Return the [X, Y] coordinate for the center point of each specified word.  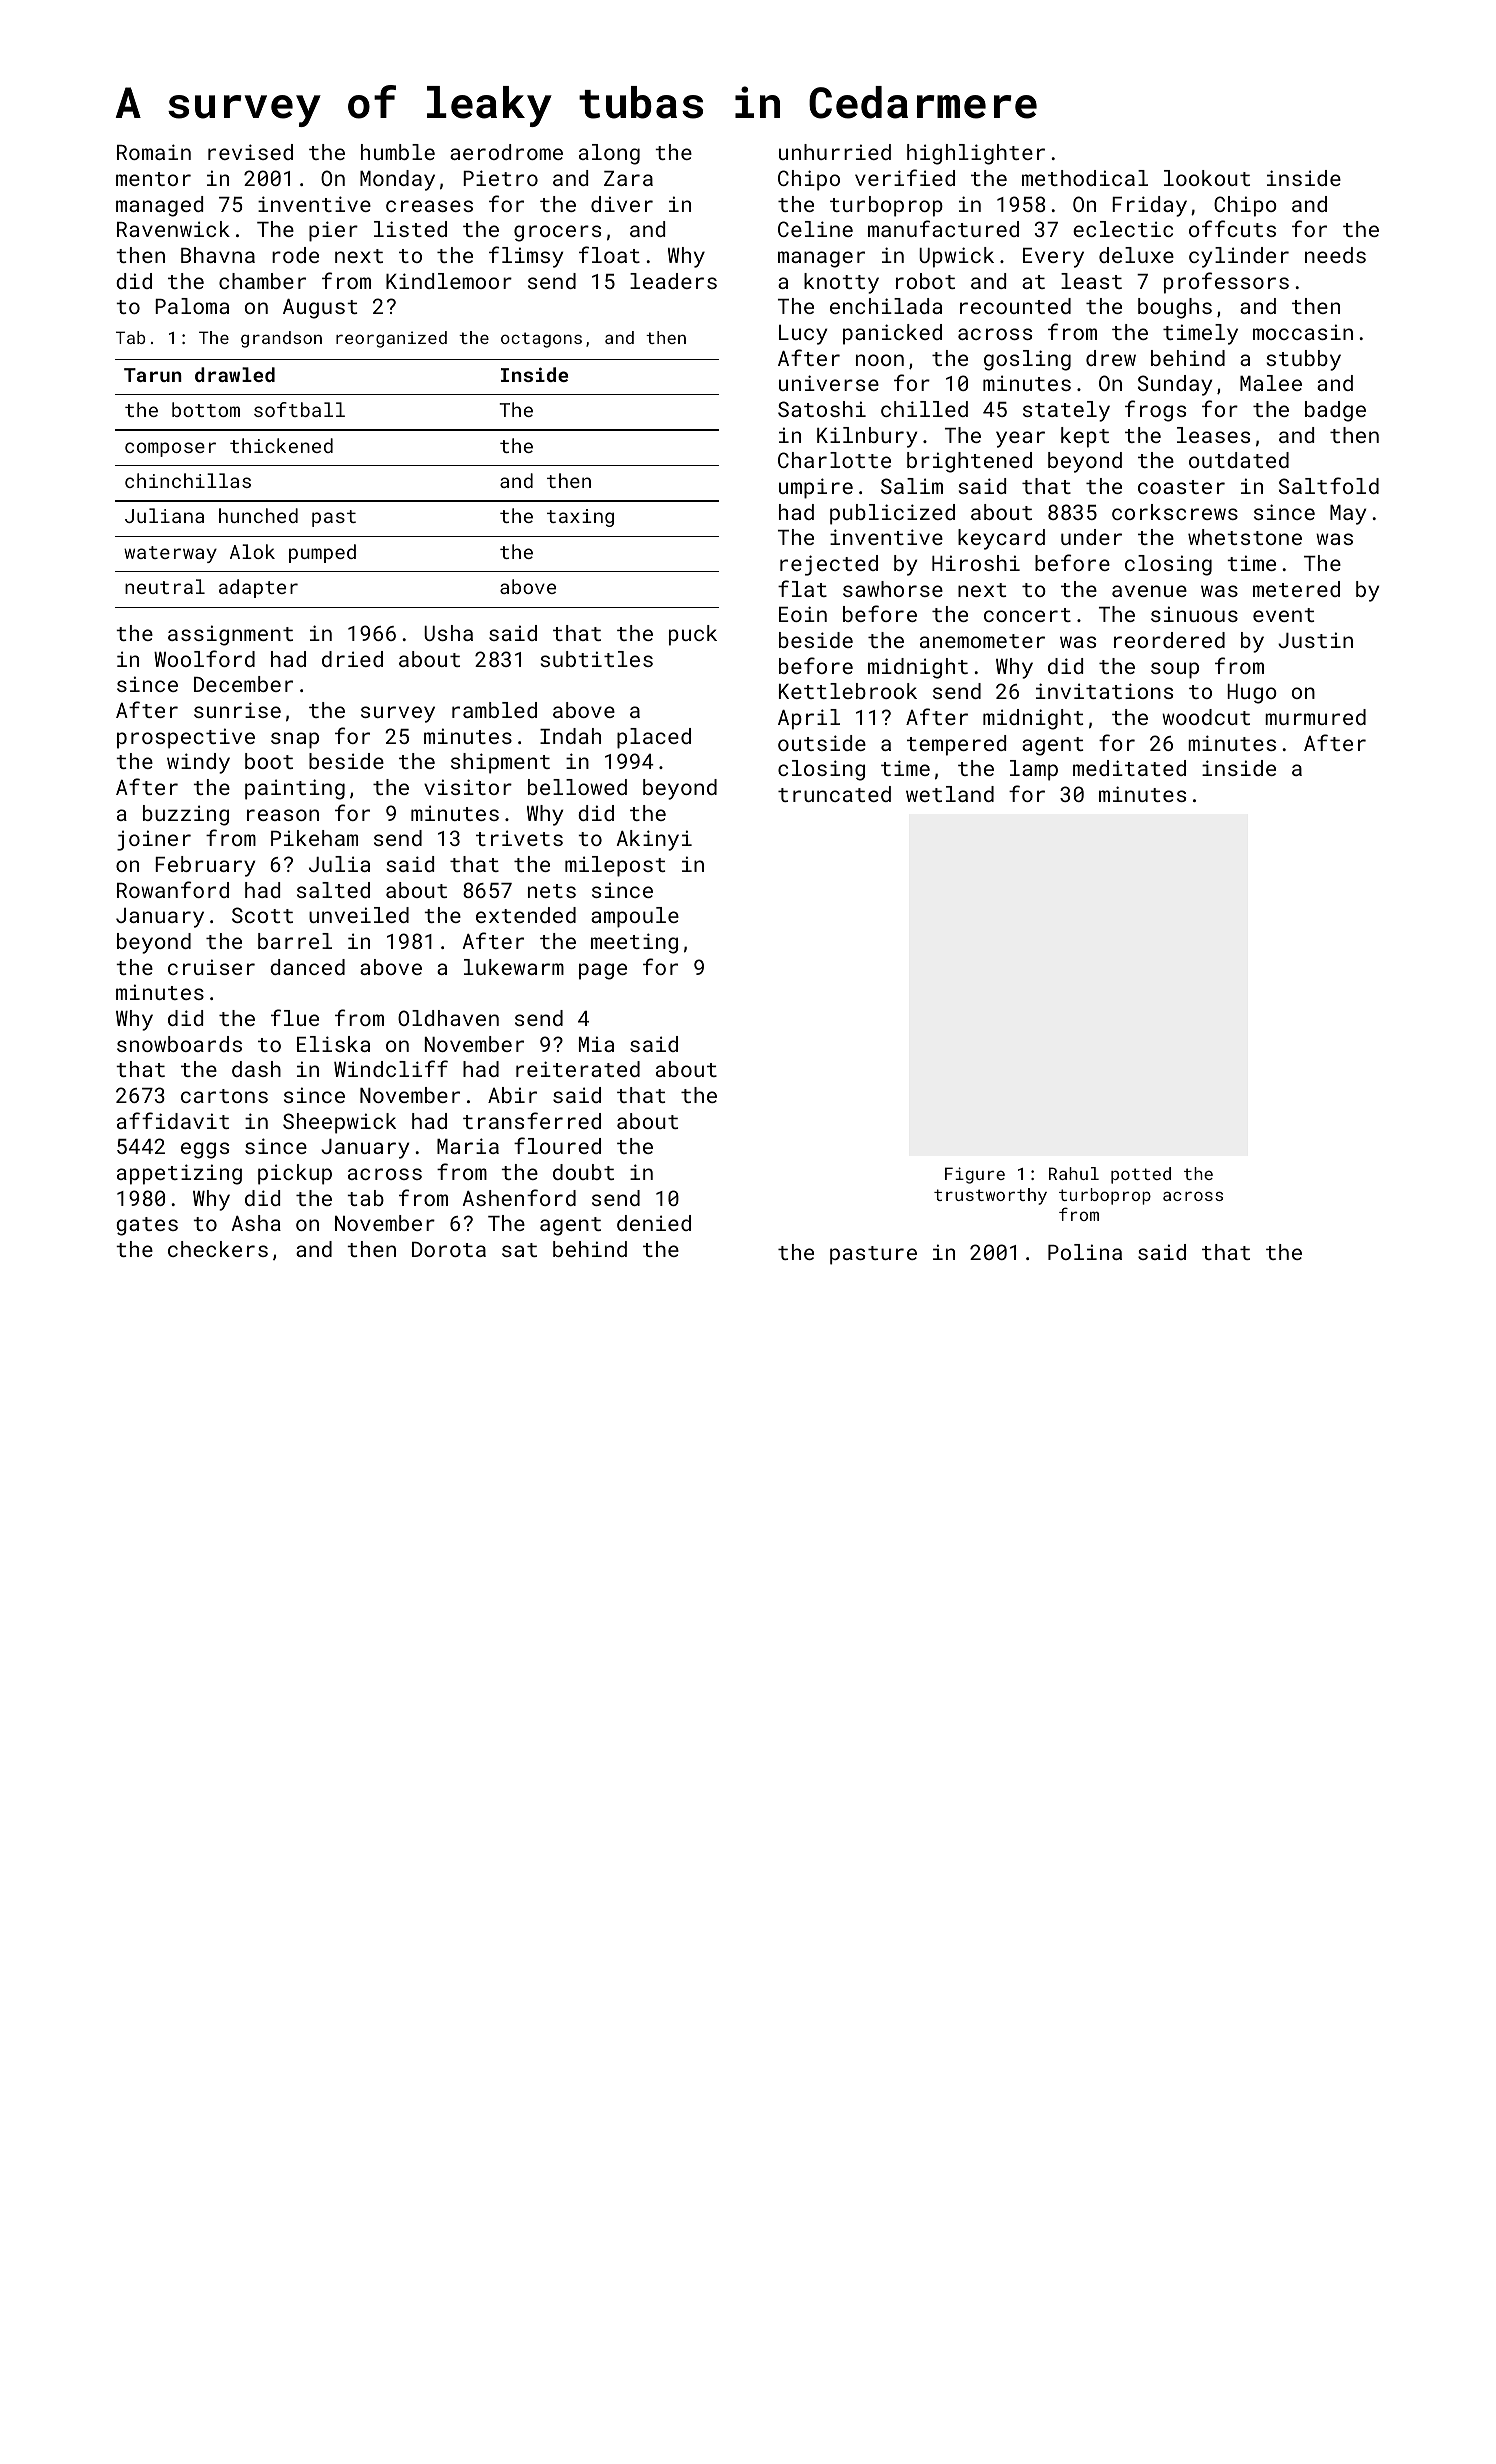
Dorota [449, 1249]
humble [398, 152]
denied [654, 1223]
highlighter [976, 154]
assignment [230, 635]
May [1348, 515]
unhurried [835, 152]
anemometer [982, 641]
